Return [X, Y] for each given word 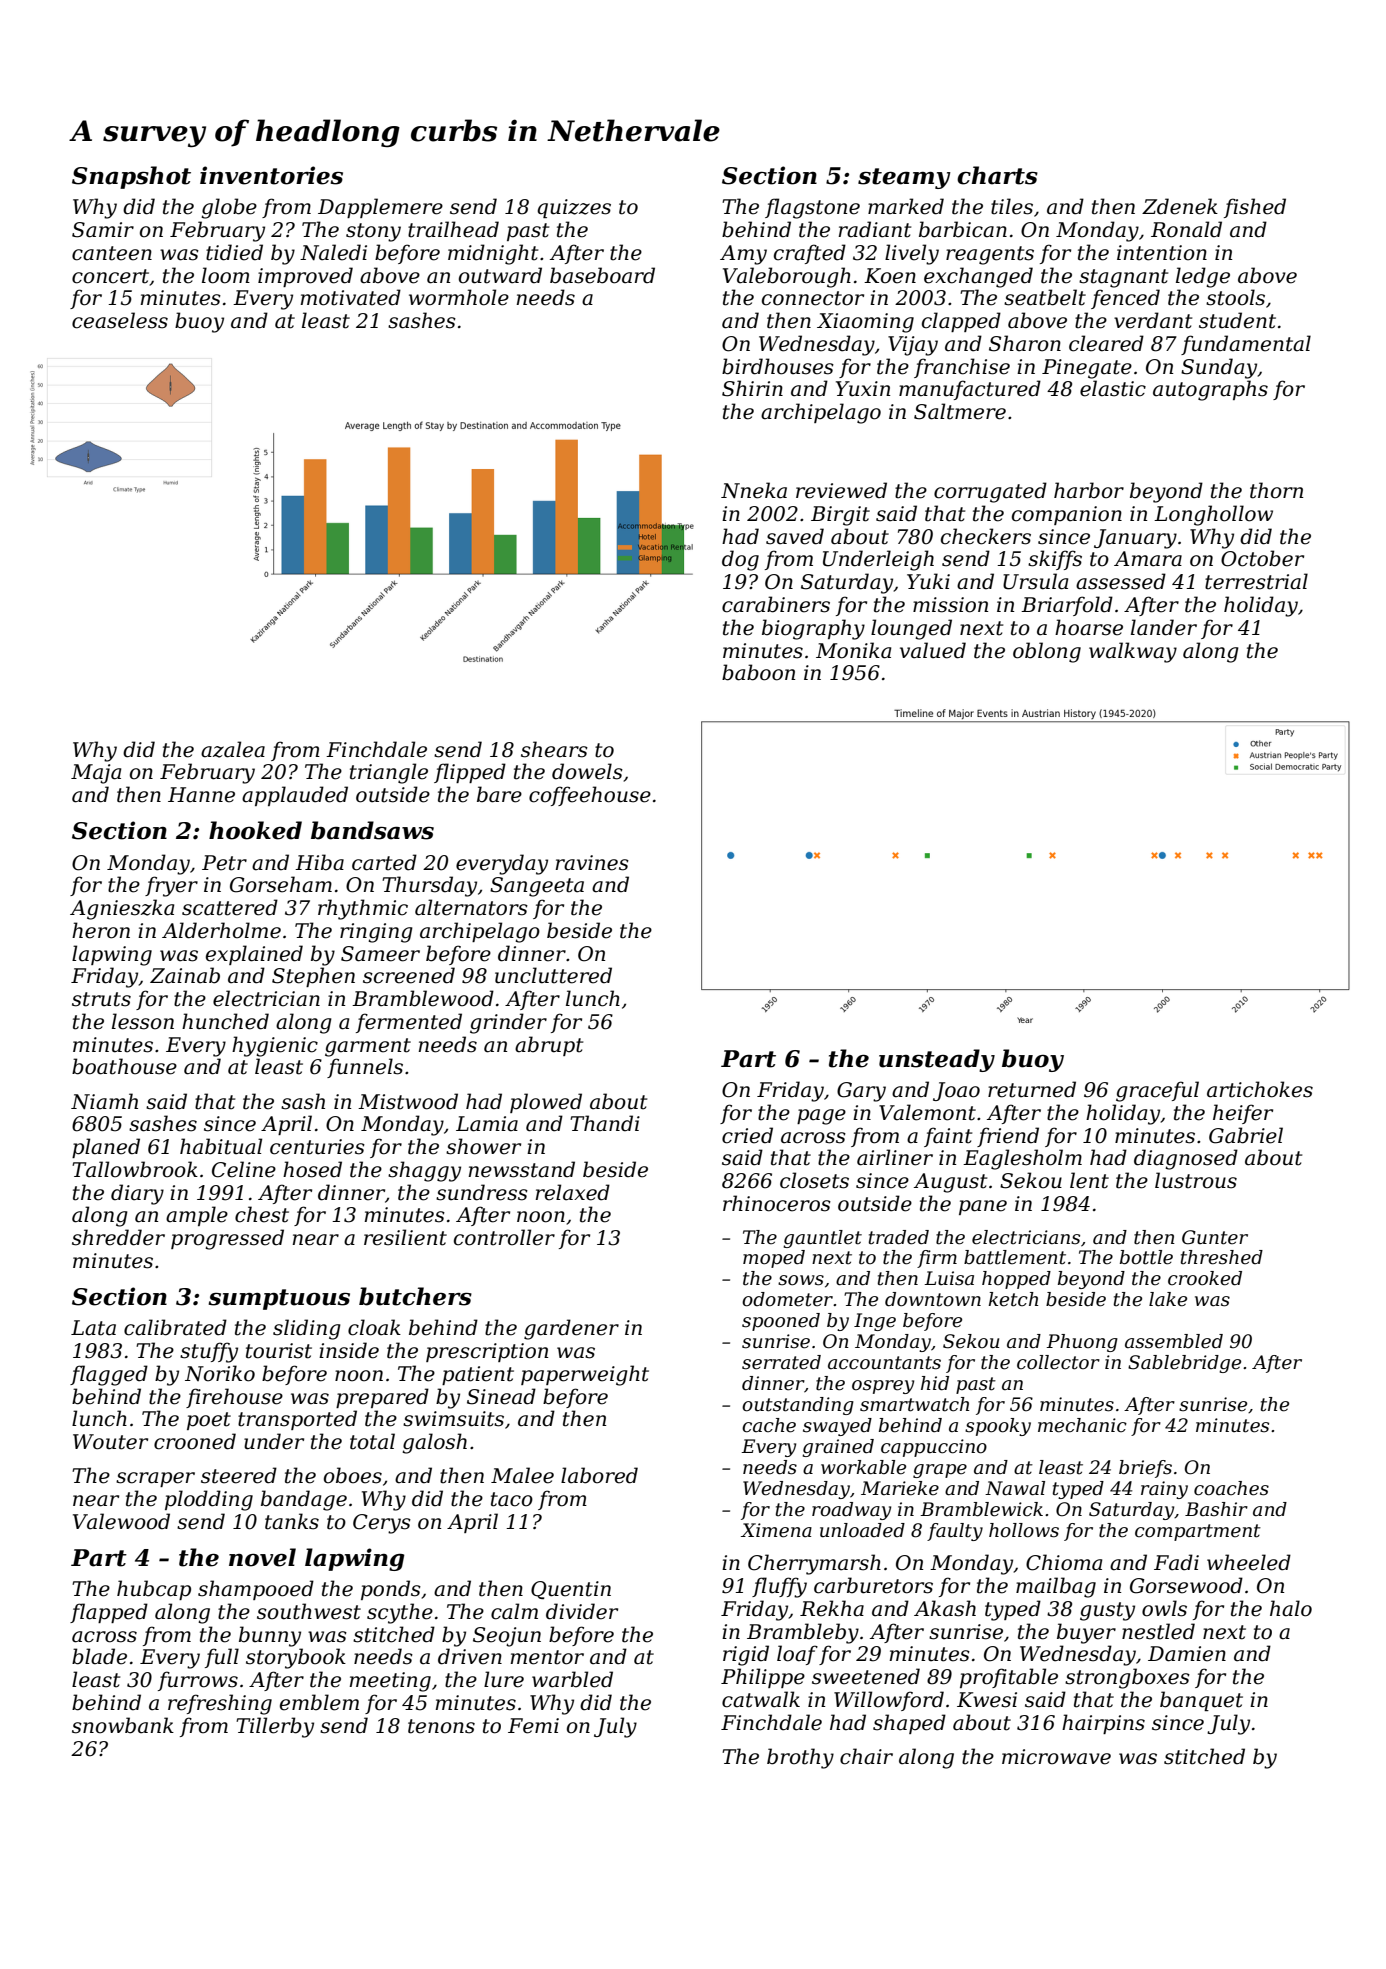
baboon [758, 672]
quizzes [574, 208]
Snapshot [131, 177]
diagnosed [1186, 1159]
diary [137, 1194]
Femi [533, 1726]
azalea [233, 749]
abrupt [549, 1046]
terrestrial [1256, 581]
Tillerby [275, 1727]
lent [1089, 1180]
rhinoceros [777, 1203]
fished [1255, 208]
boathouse [124, 1066]
